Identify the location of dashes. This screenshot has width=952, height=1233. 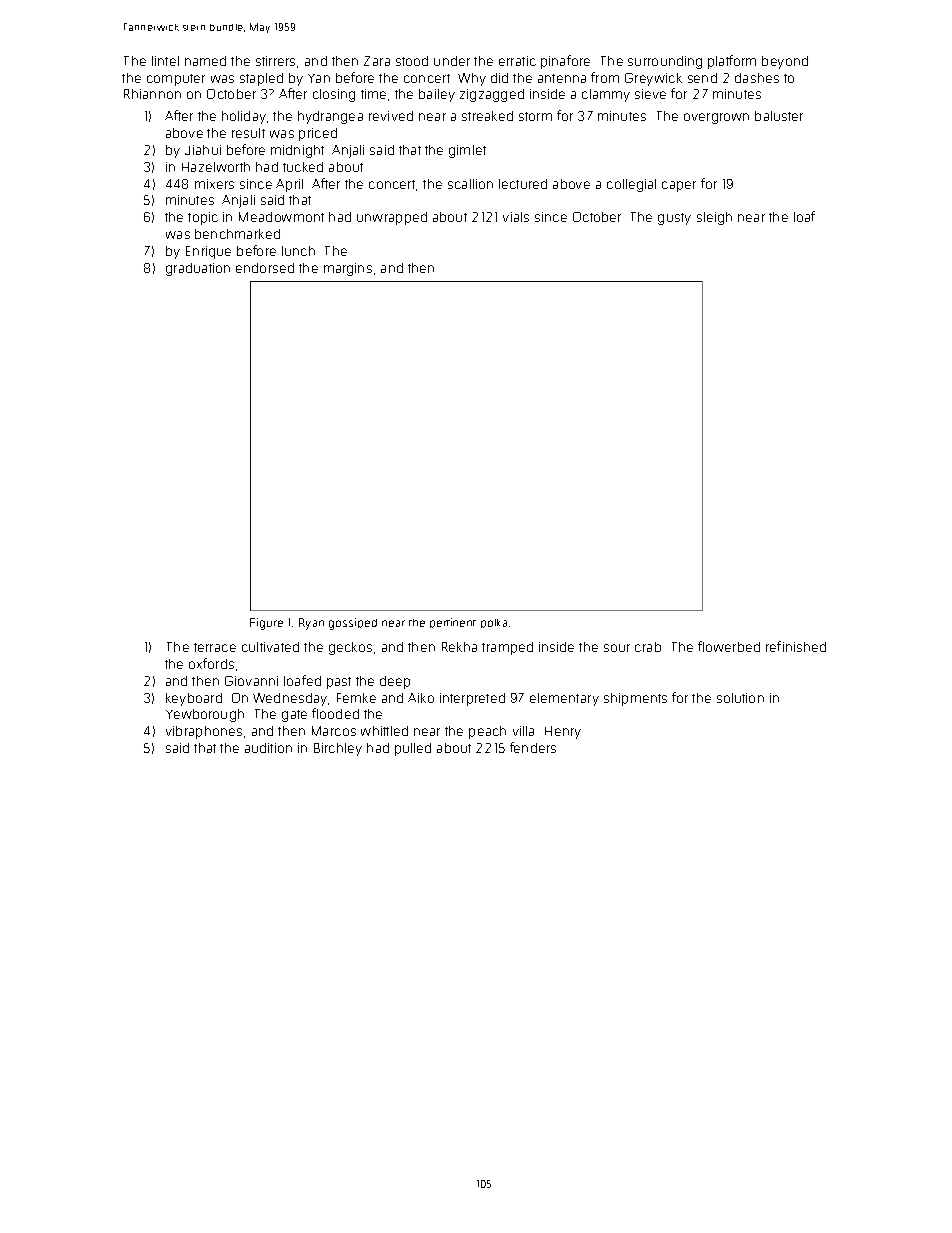
(757, 78).
